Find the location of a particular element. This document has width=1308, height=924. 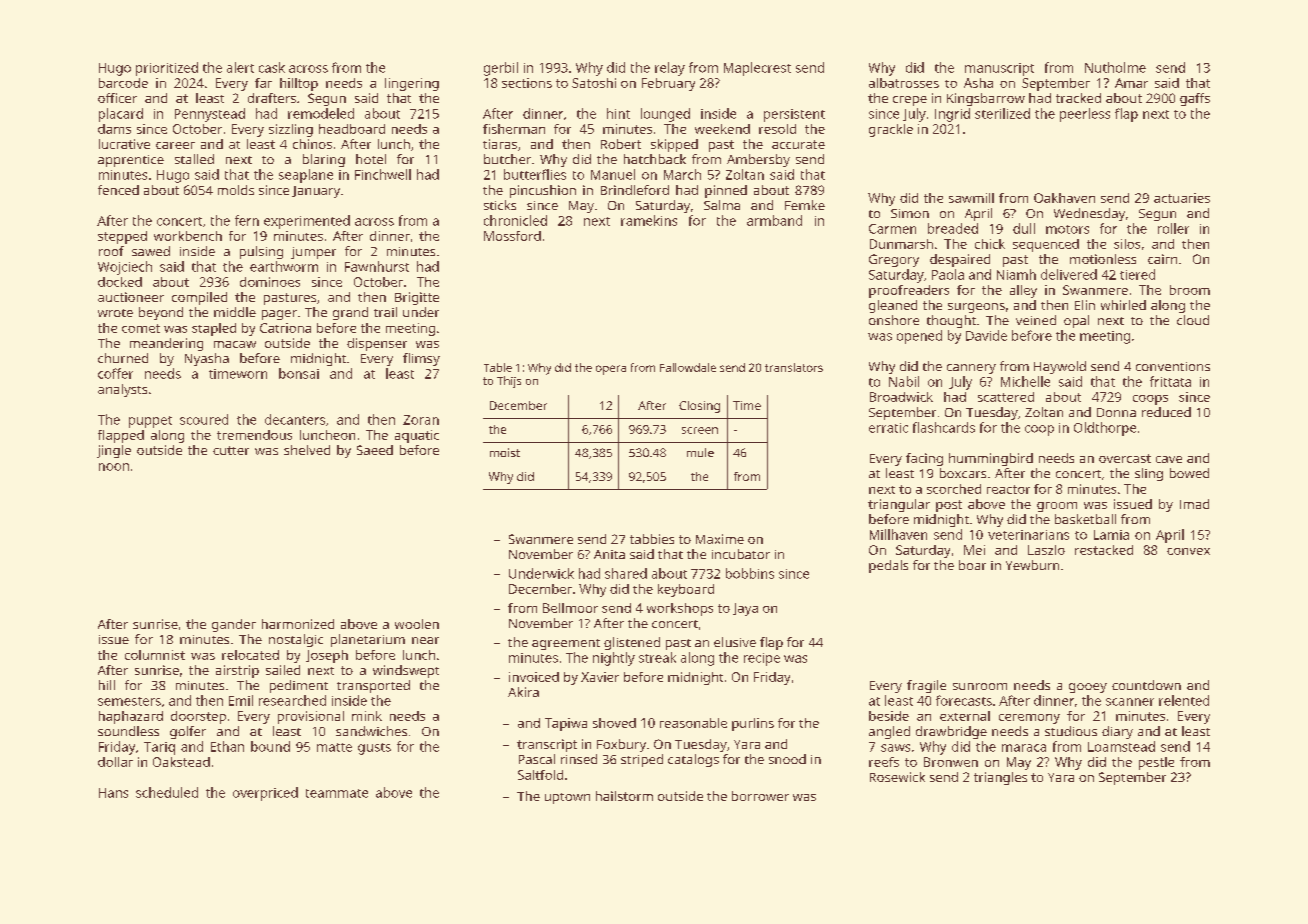

Anita is located at coordinates (609, 554).
